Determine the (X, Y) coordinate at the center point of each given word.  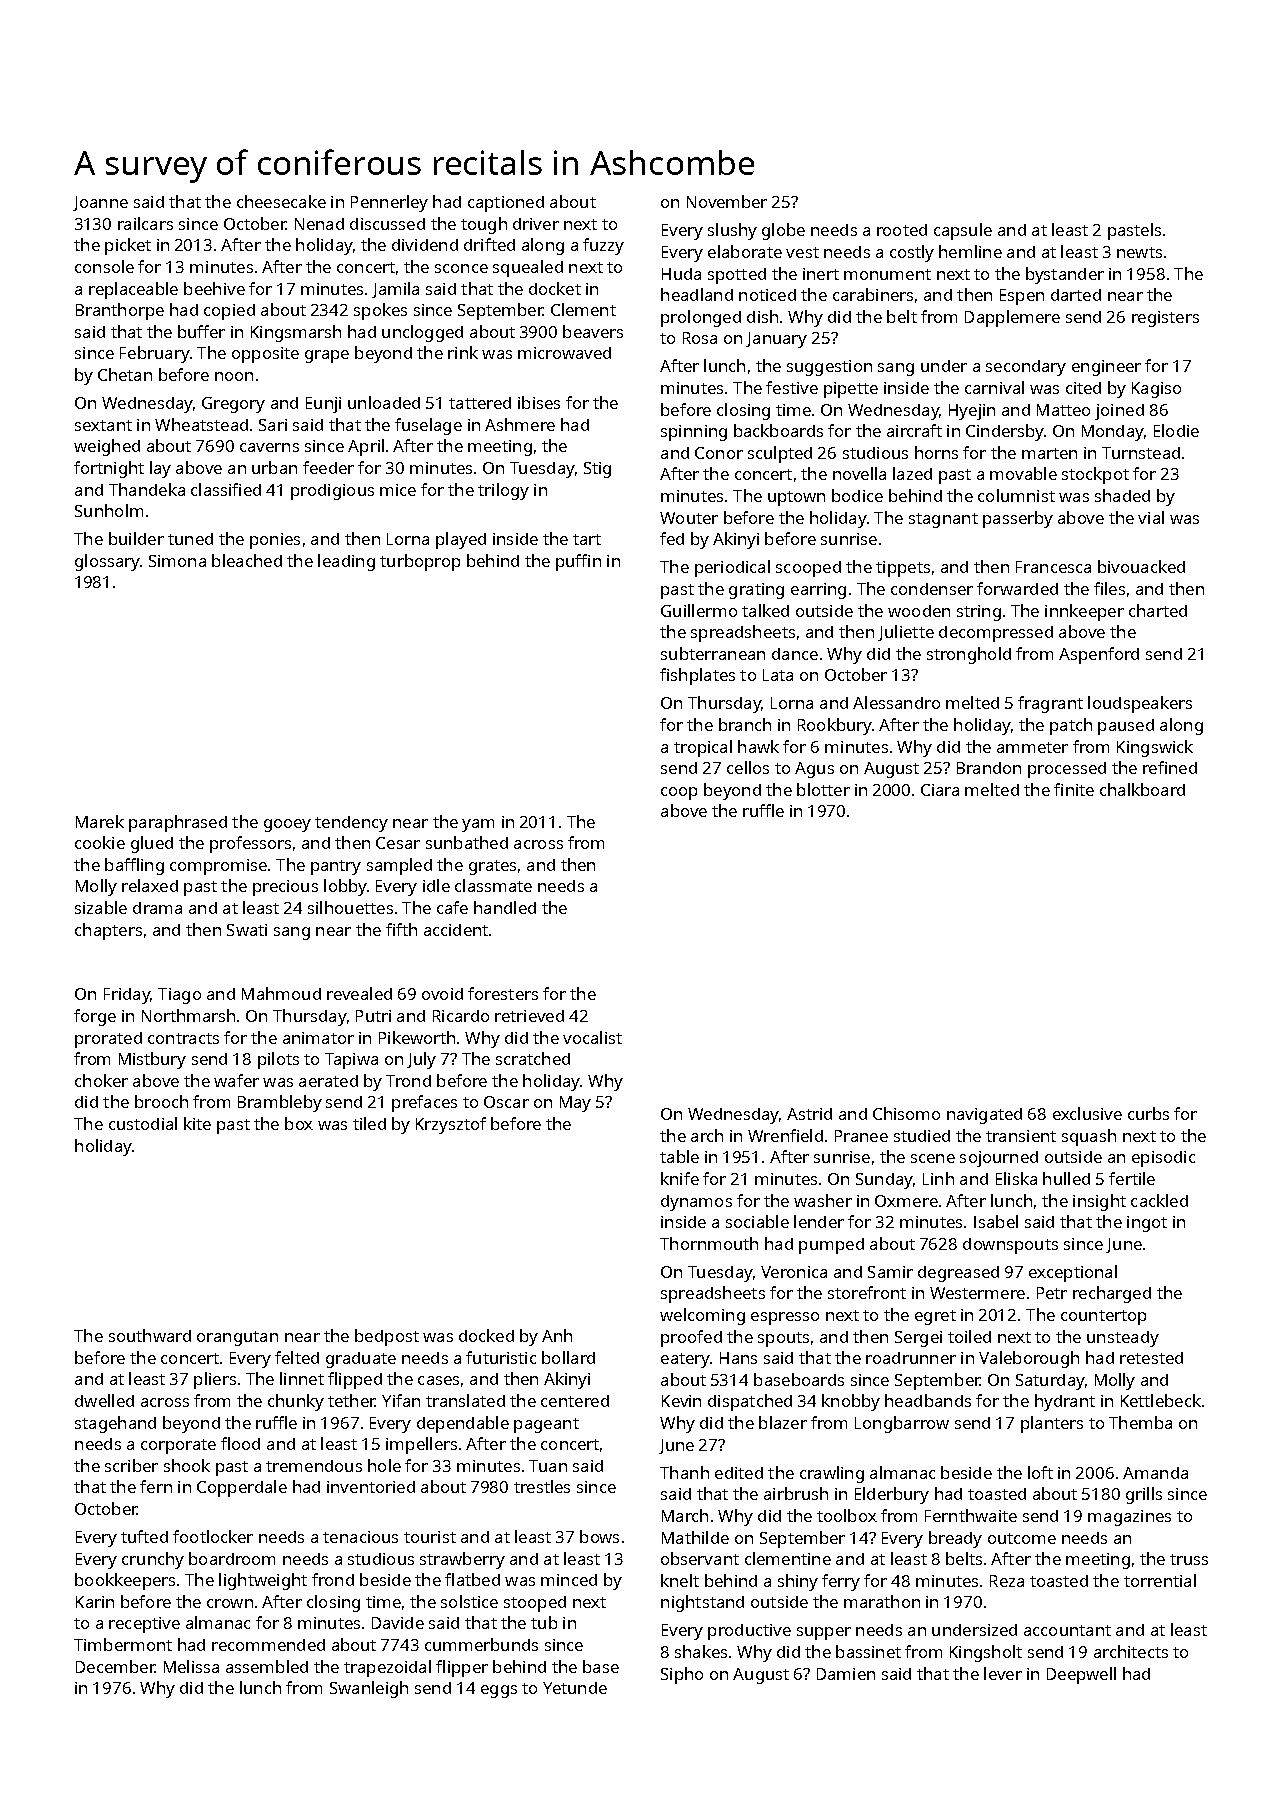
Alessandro (896, 702)
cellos (748, 767)
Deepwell (1081, 1675)
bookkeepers (125, 1581)
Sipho (682, 1675)
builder (136, 538)
